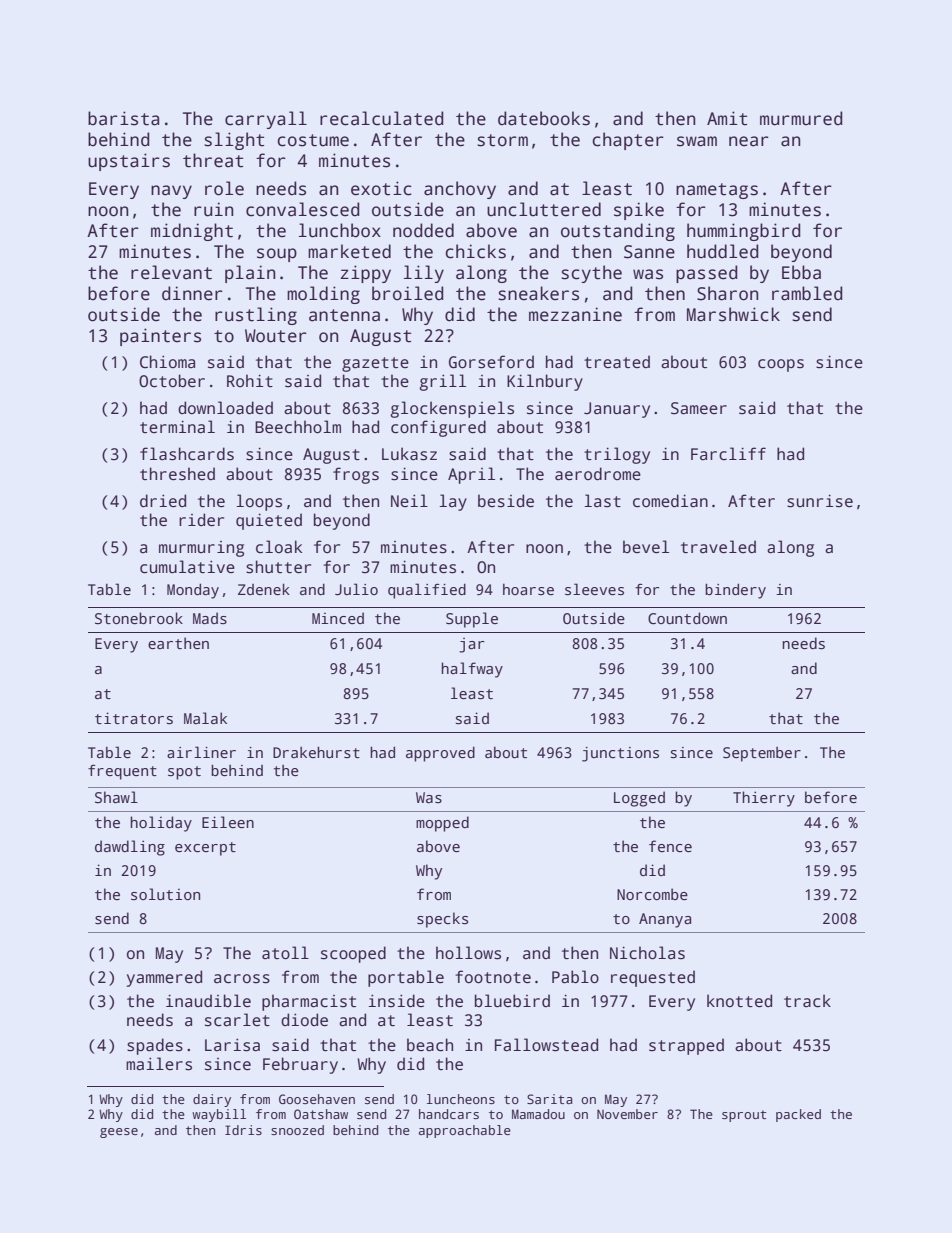 This page has height=1233, width=952. I want to click on Mads, so click(210, 618).
